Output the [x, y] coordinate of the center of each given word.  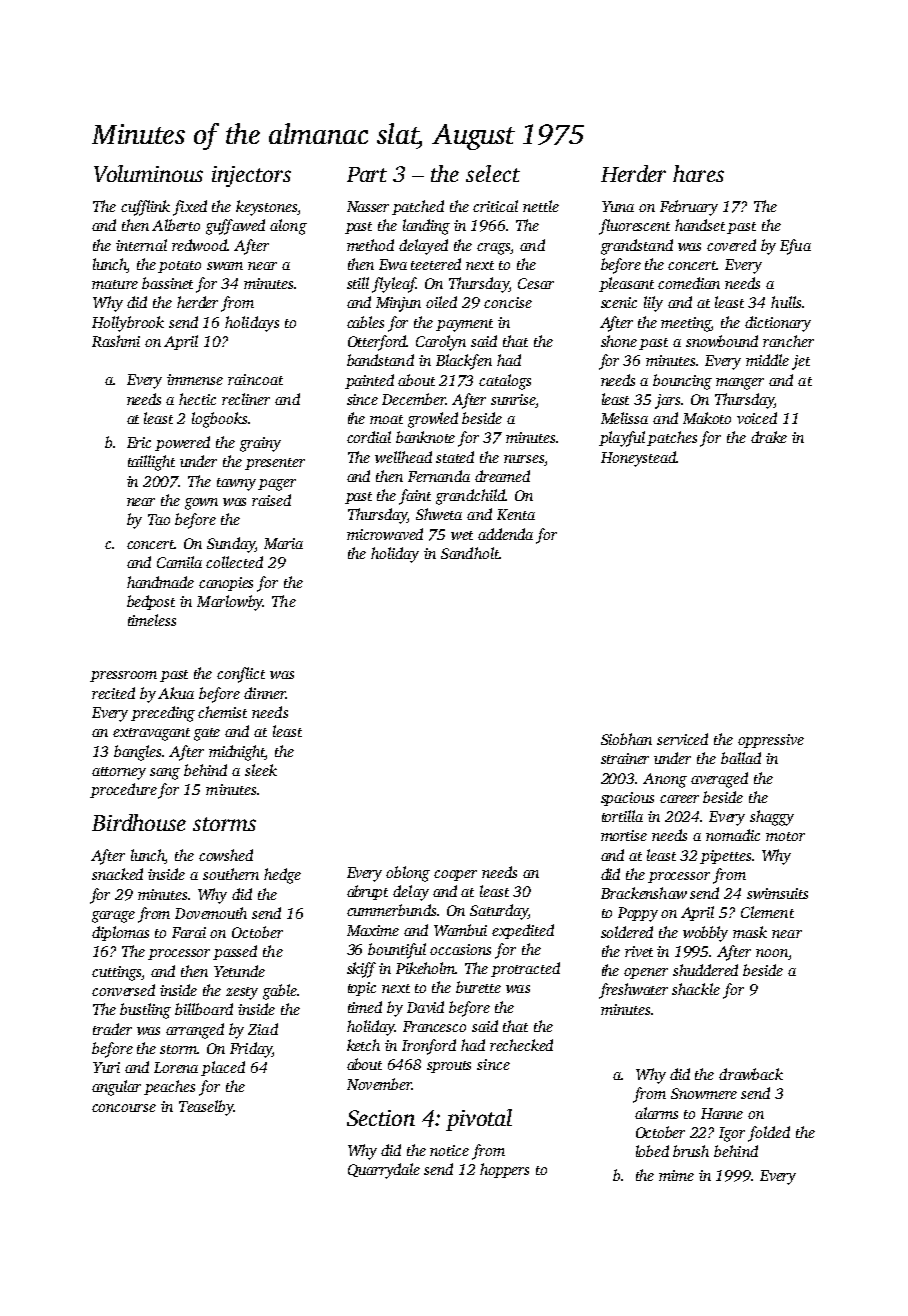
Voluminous [148, 173]
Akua [176, 693]
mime [676, 1175]
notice [449, 1150]
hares [698, 173]
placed [223, 1068]
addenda [505, 534]
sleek [261, 770]
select [493, 173]
